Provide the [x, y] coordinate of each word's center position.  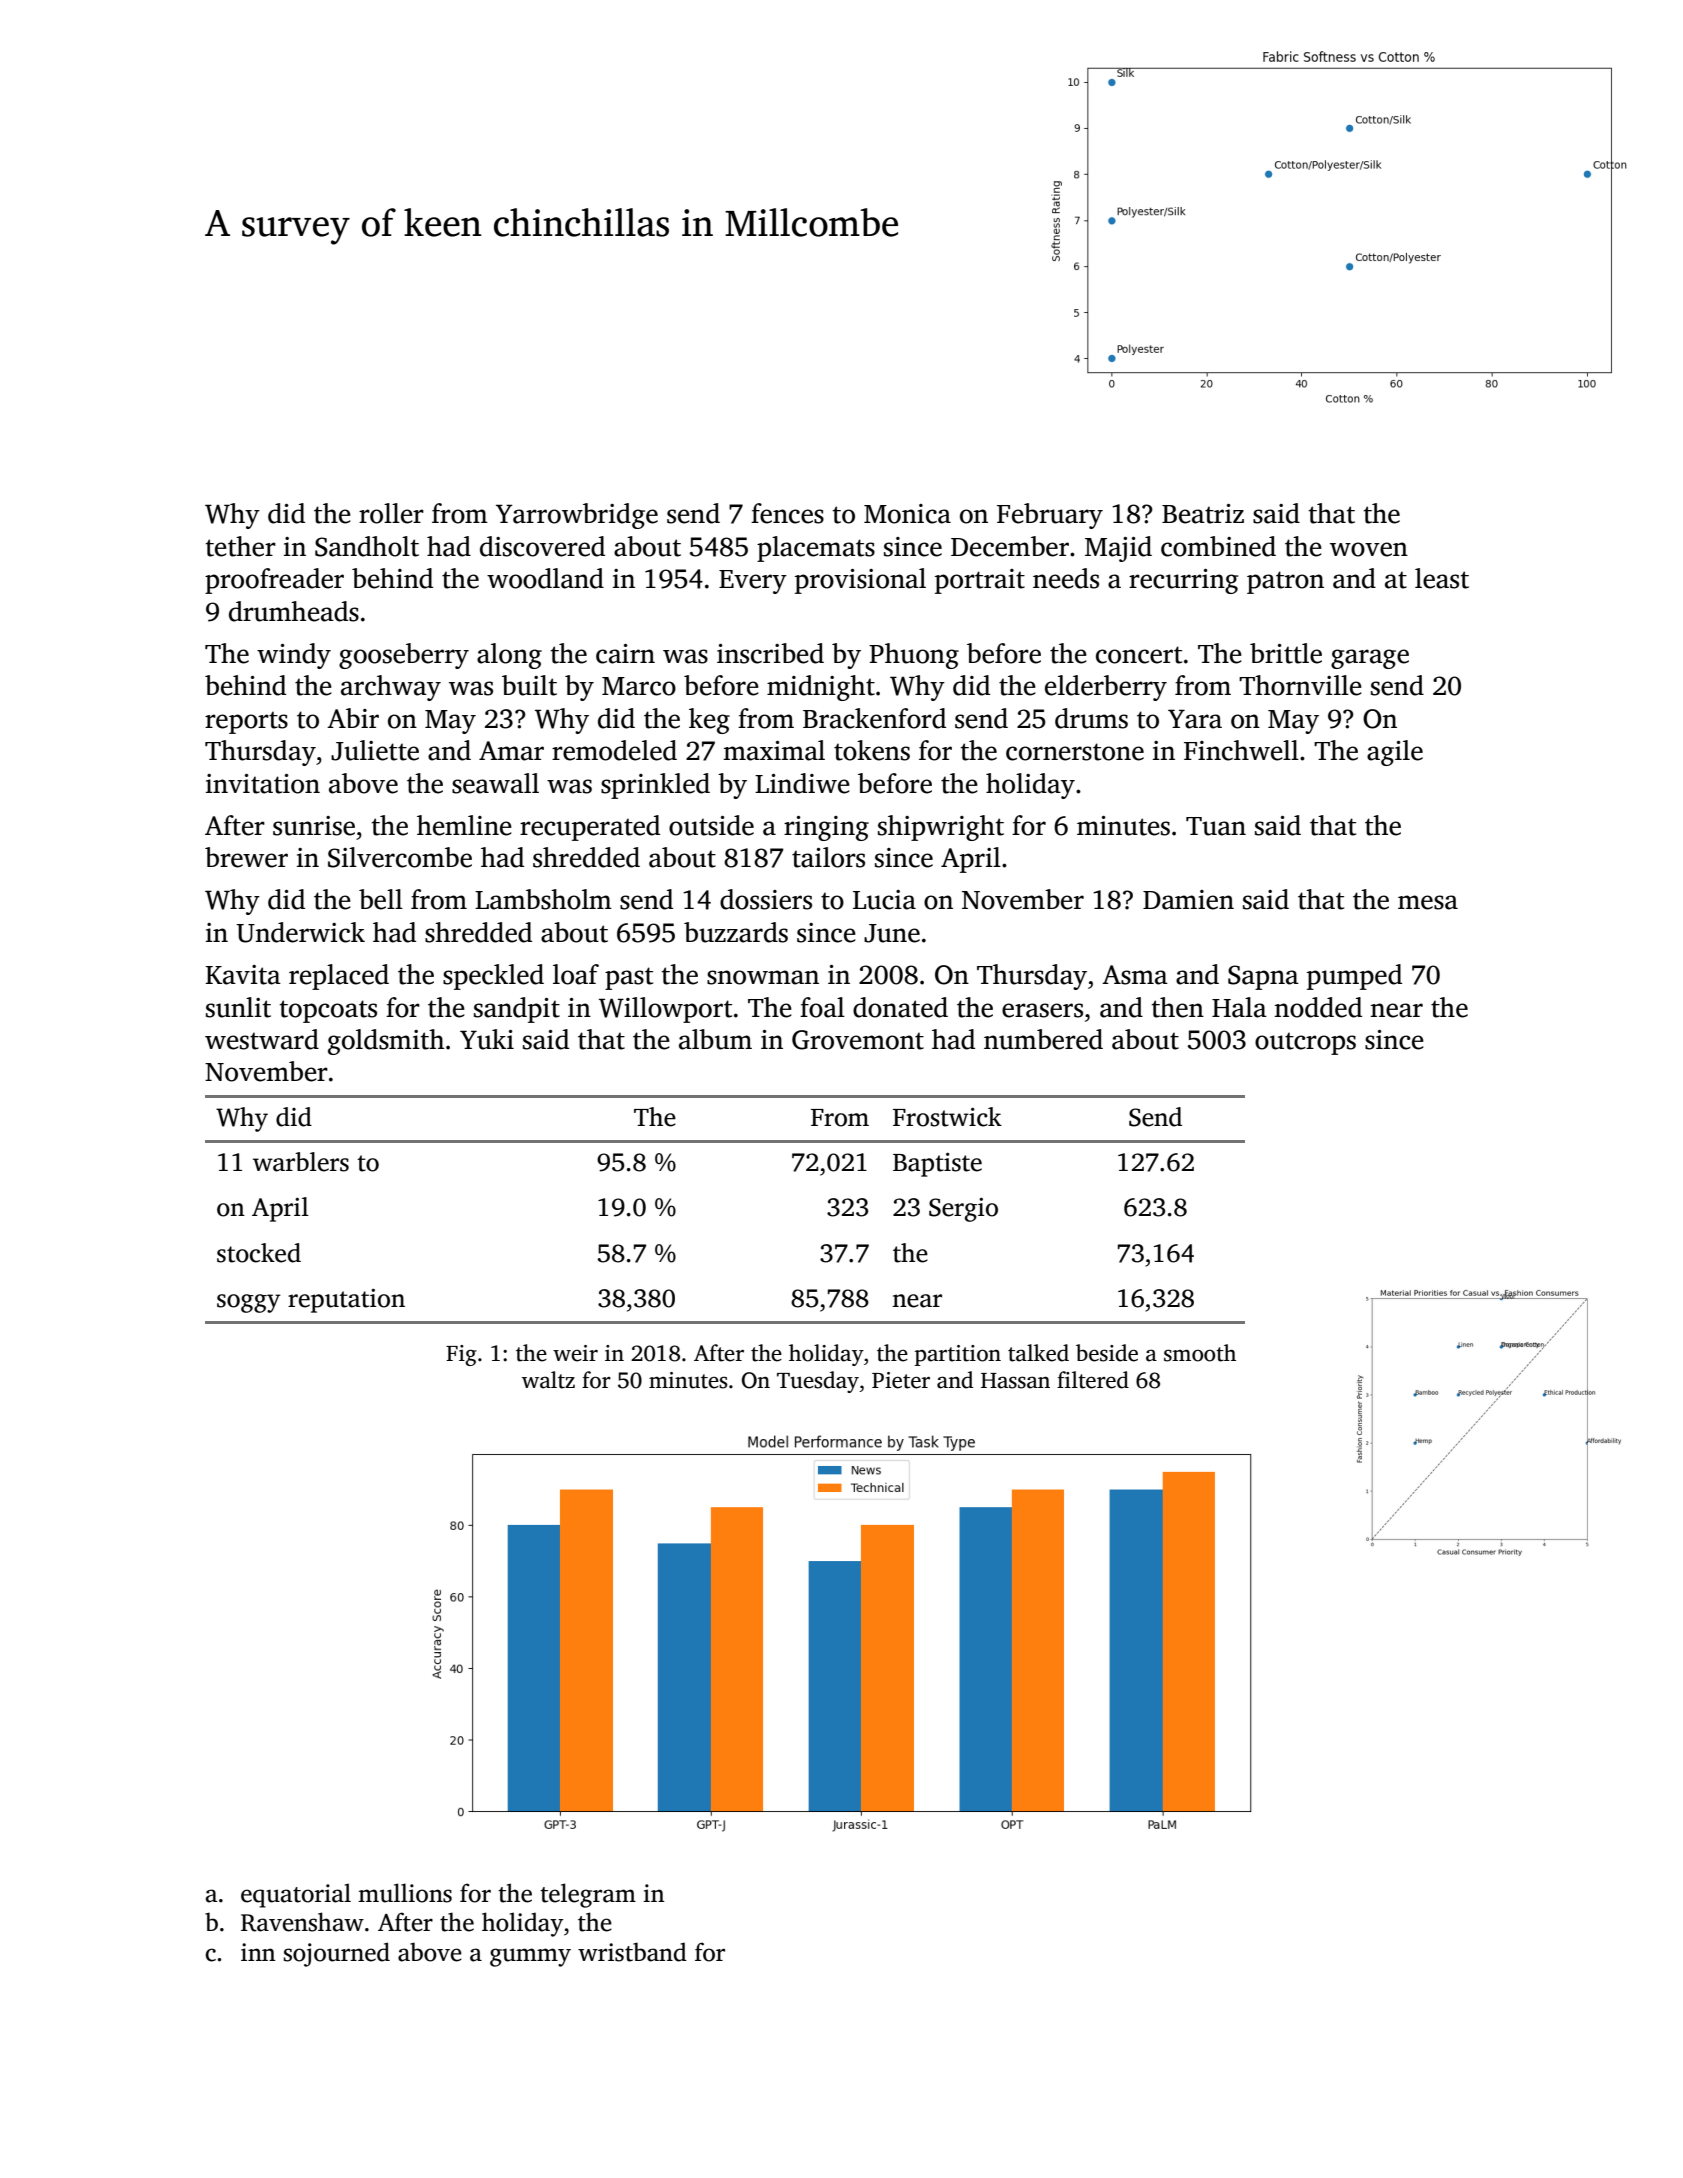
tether [241, 546]
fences [787, 513]
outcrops [1305, 1044]
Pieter [901, 1380]
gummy [530, 1957]
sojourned [336, 1954]
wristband [632, 1952]
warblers [301, 1162]
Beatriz [1203, 514]
